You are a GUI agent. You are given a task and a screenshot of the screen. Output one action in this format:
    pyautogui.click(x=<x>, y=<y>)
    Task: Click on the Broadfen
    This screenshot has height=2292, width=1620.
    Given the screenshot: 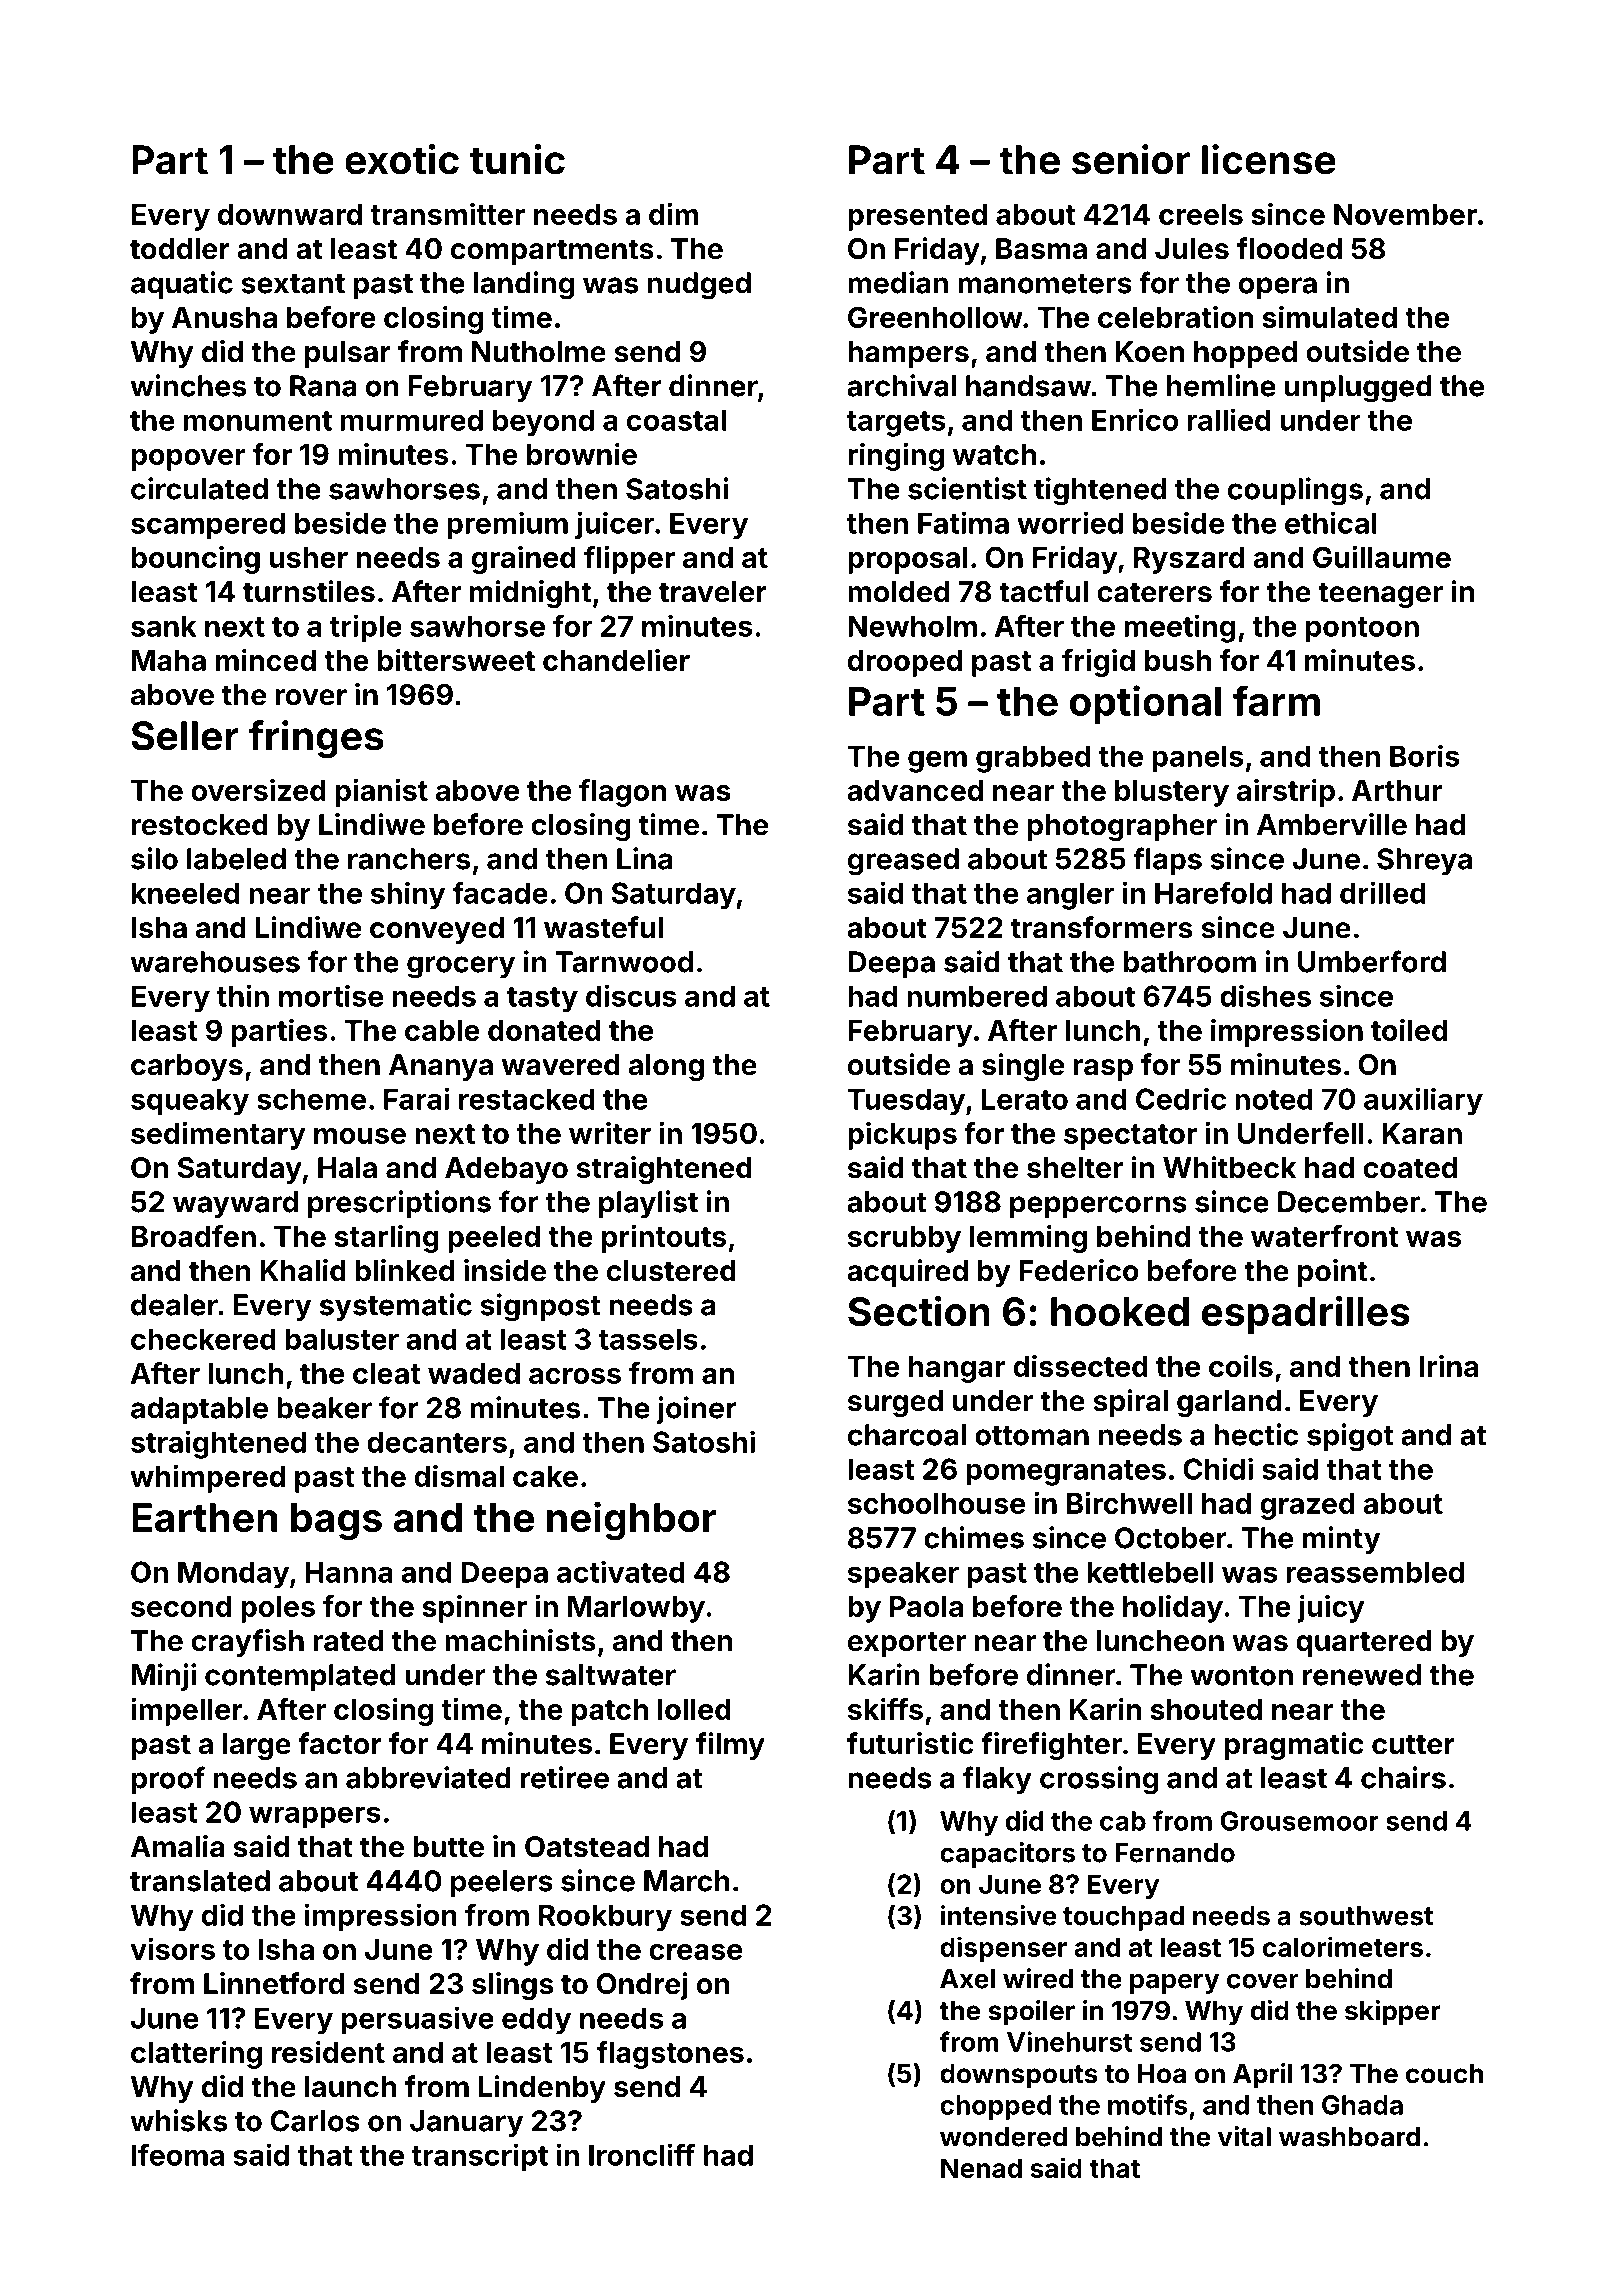 What is the action you would take?
    pyautogui.click(x=194, y=1236)
